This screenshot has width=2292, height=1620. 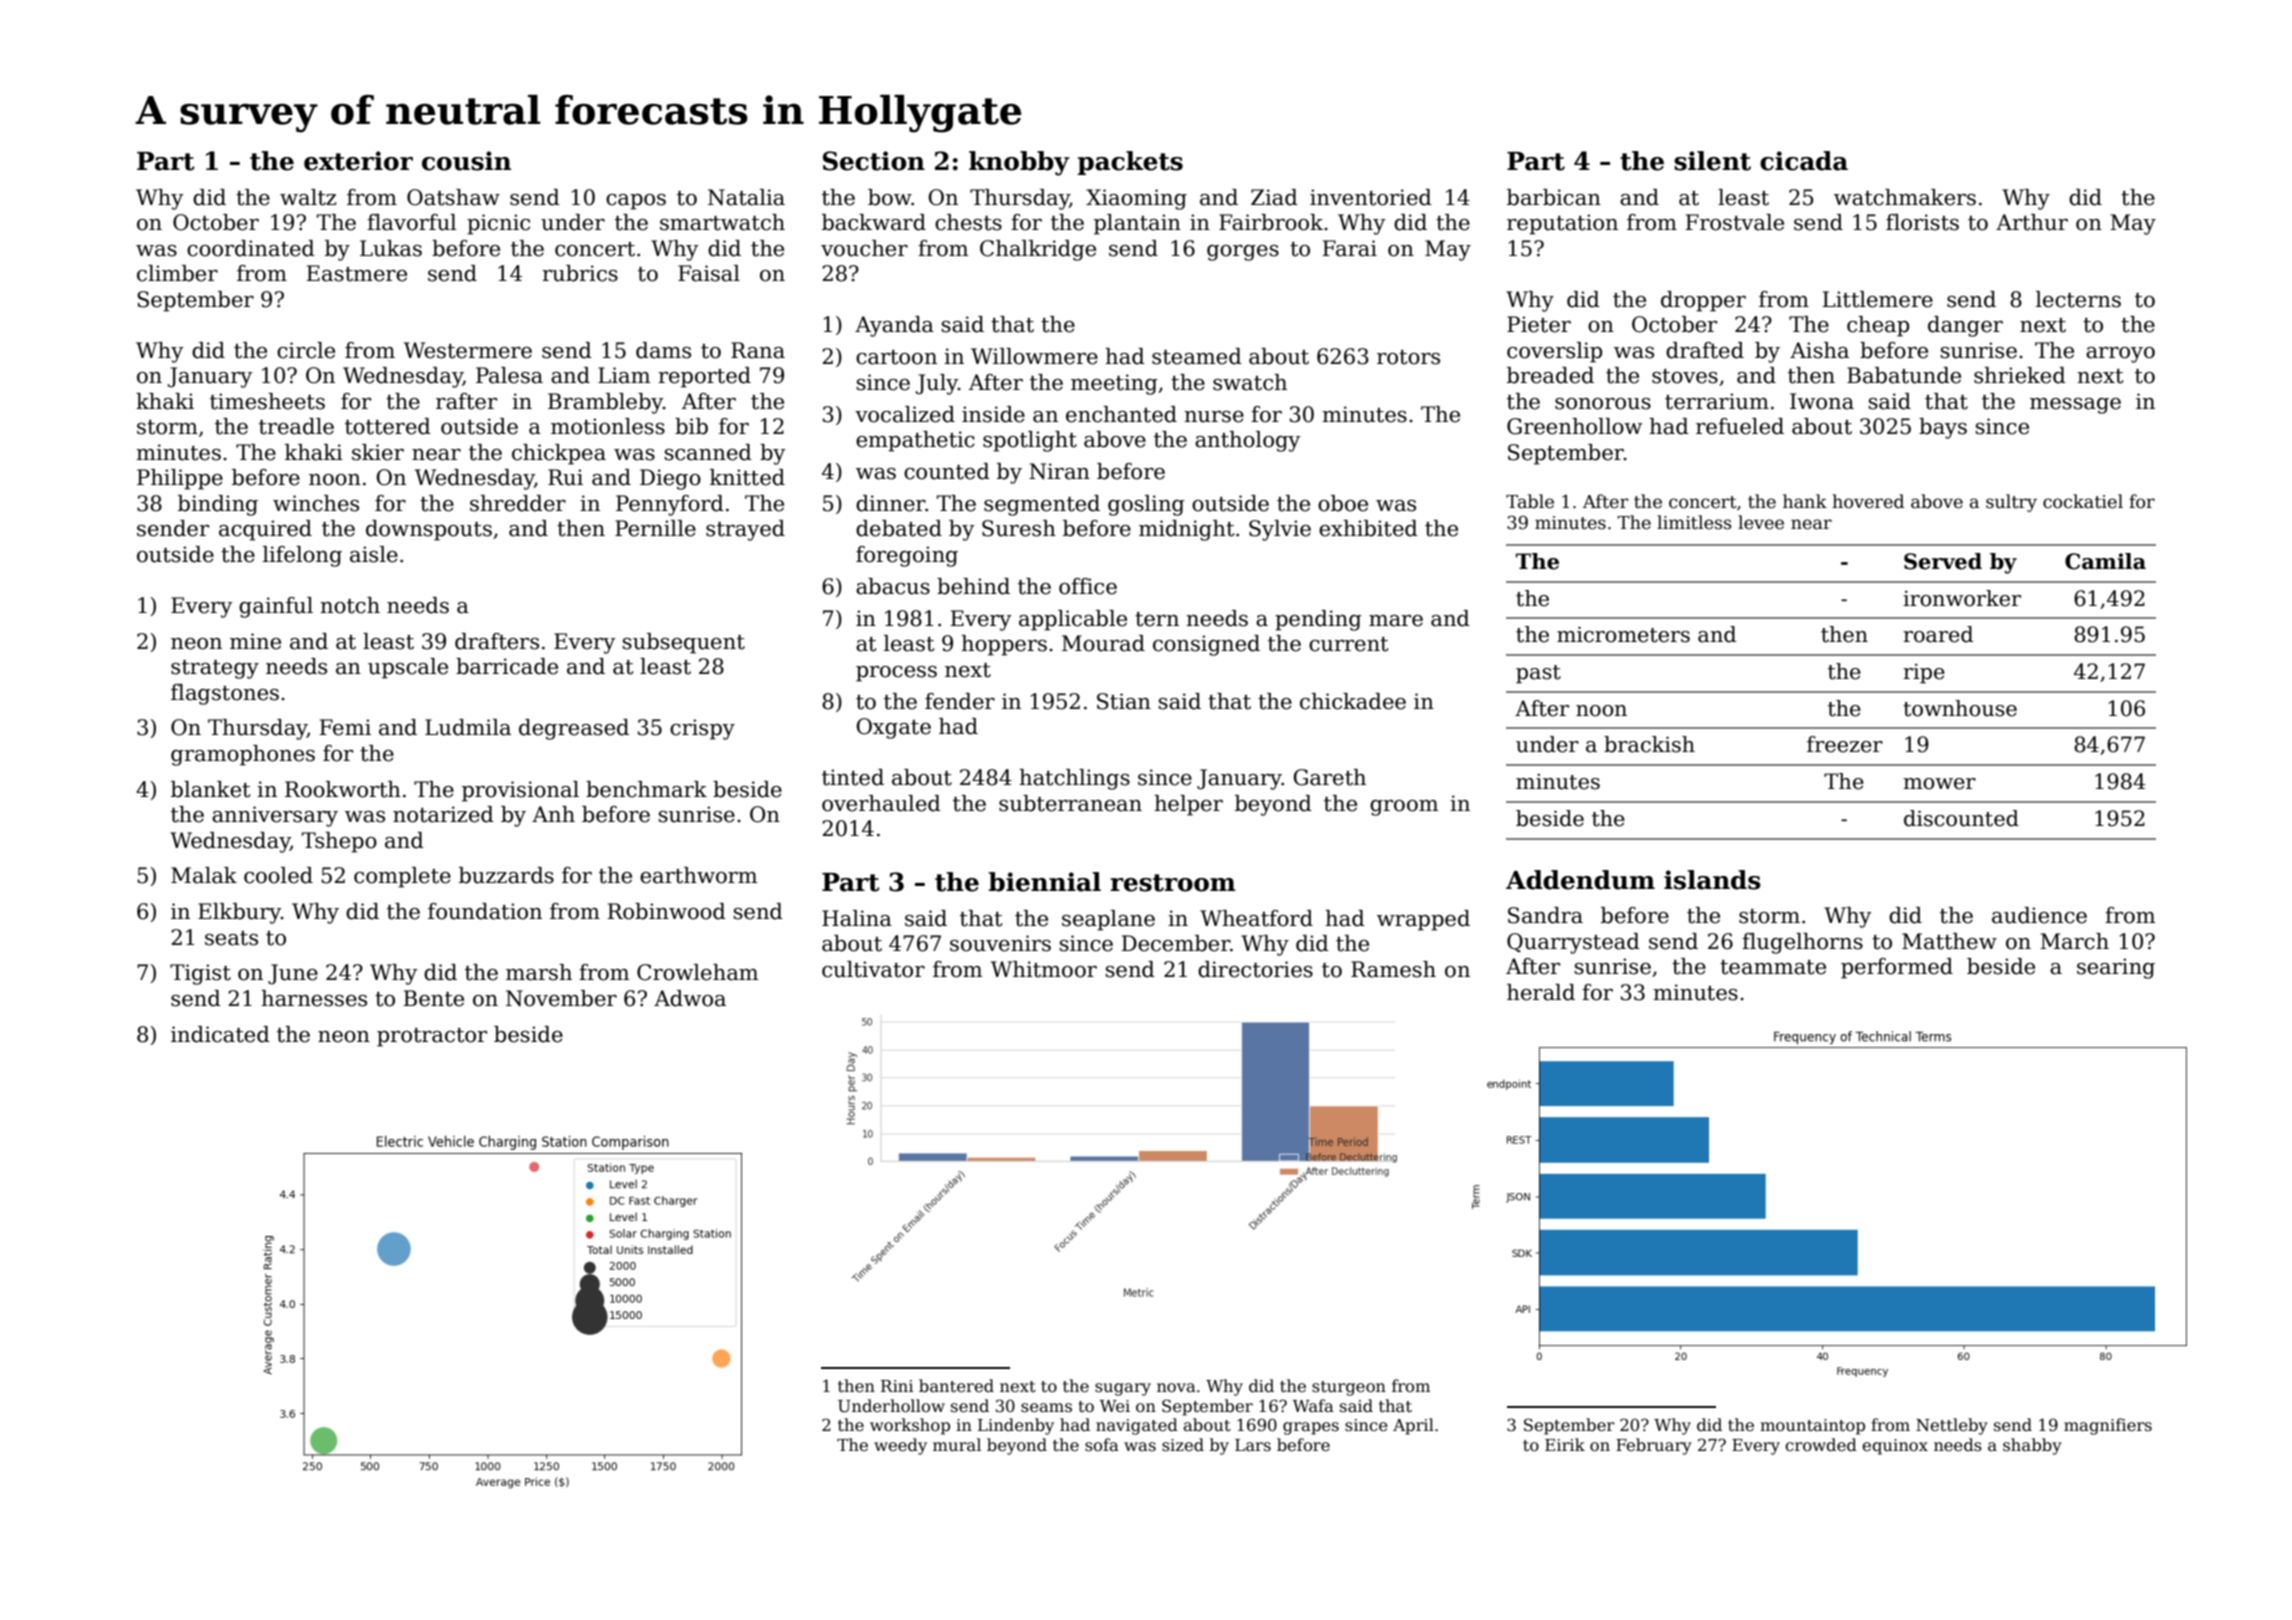 I want to click on groom, so click(x=1404, y=808).
